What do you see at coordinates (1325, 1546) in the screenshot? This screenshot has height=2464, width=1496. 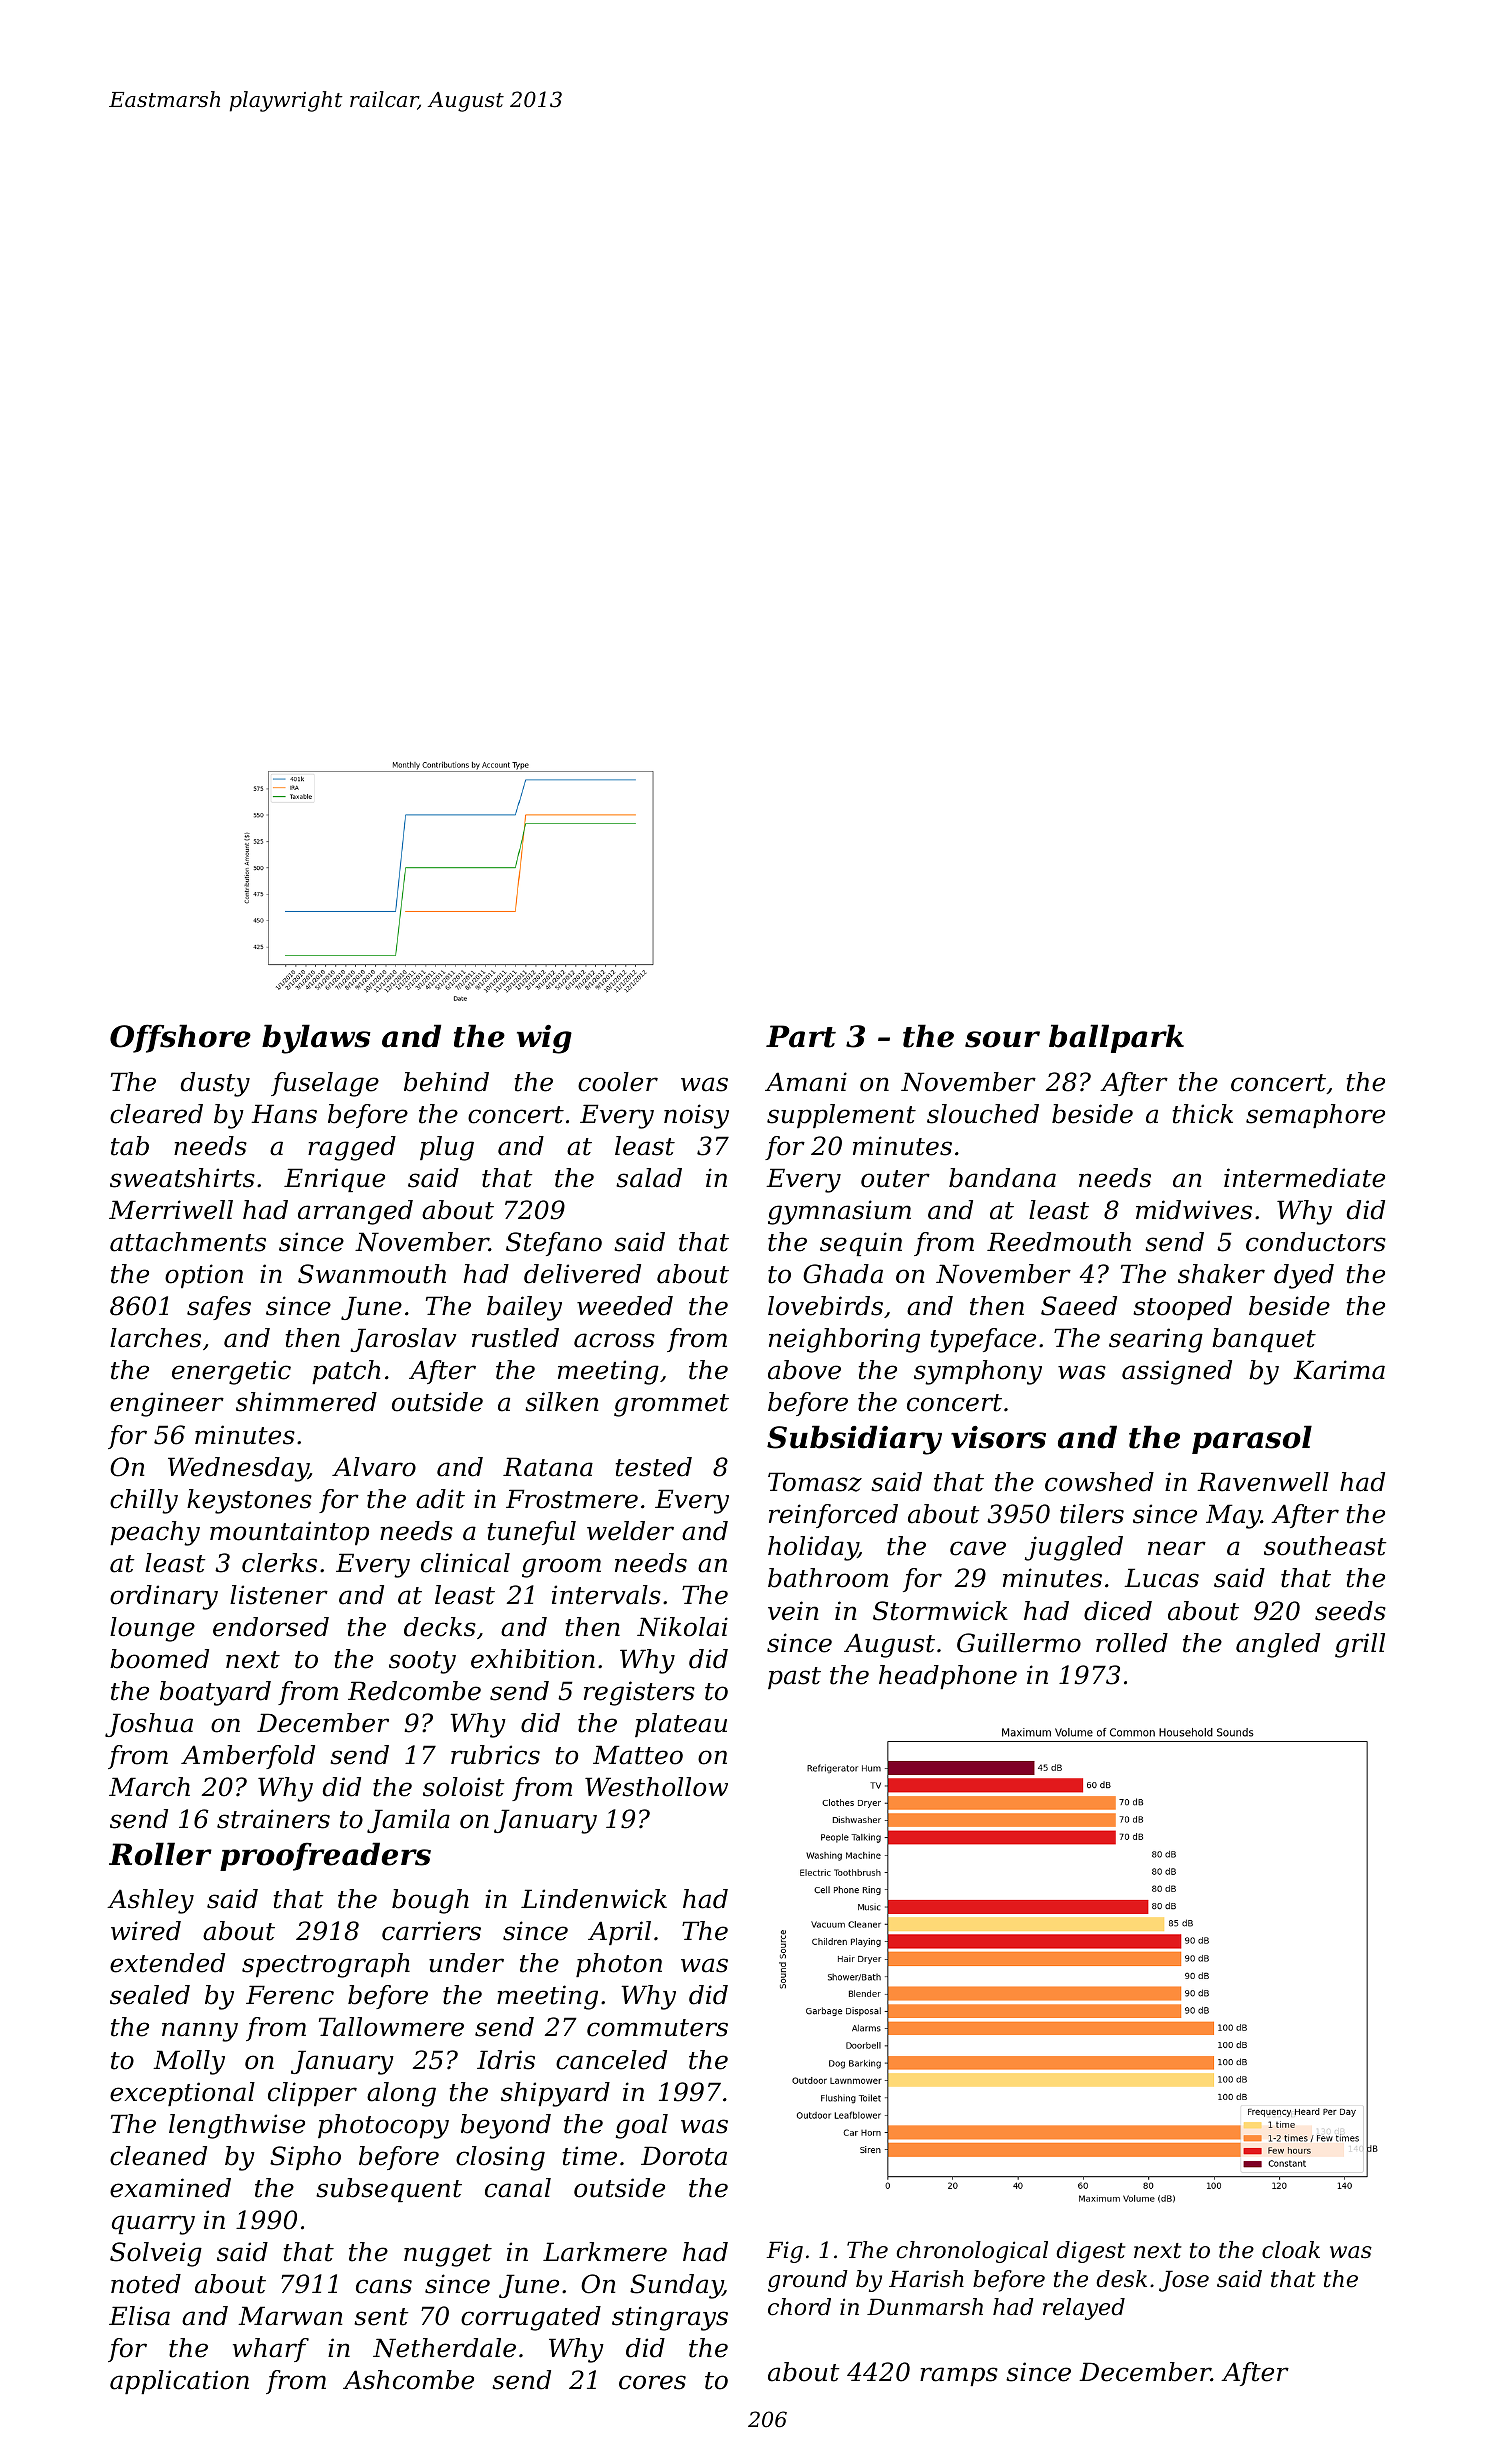 I see `southeast` at bounding box center [1325, 1546].
